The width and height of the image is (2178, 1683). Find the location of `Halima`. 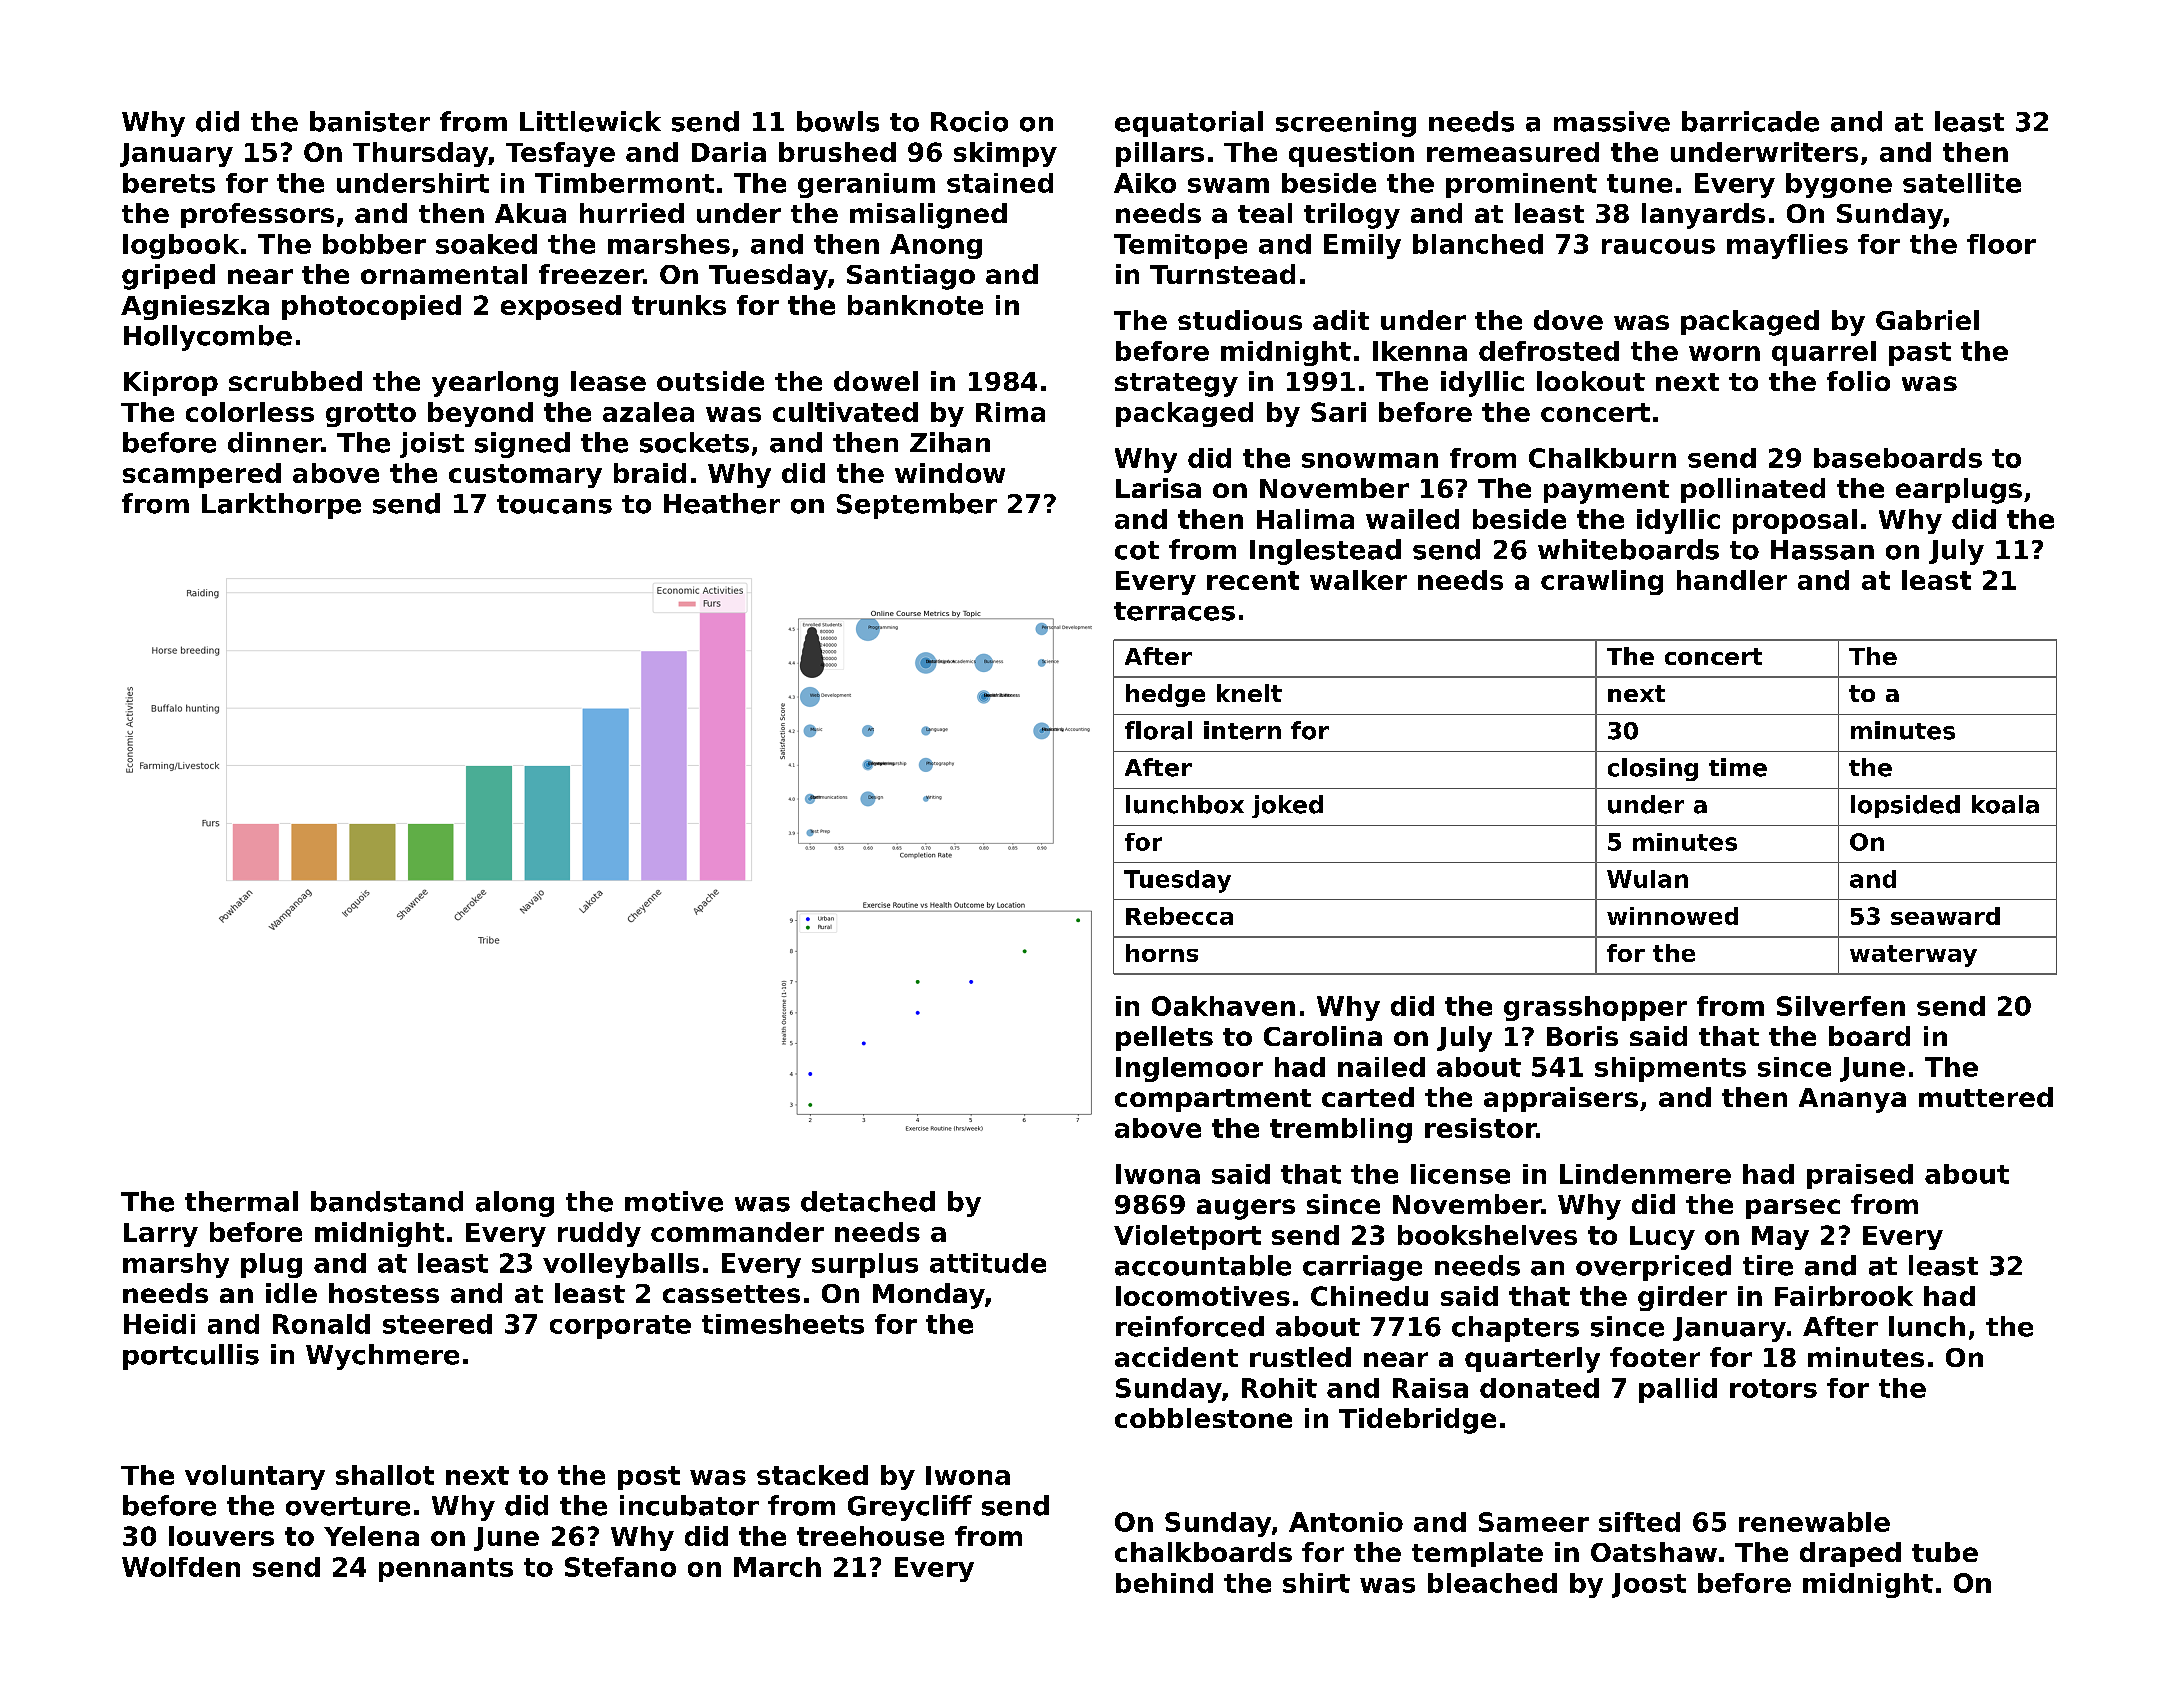

Halima is located at coordinates (1305, 519).
